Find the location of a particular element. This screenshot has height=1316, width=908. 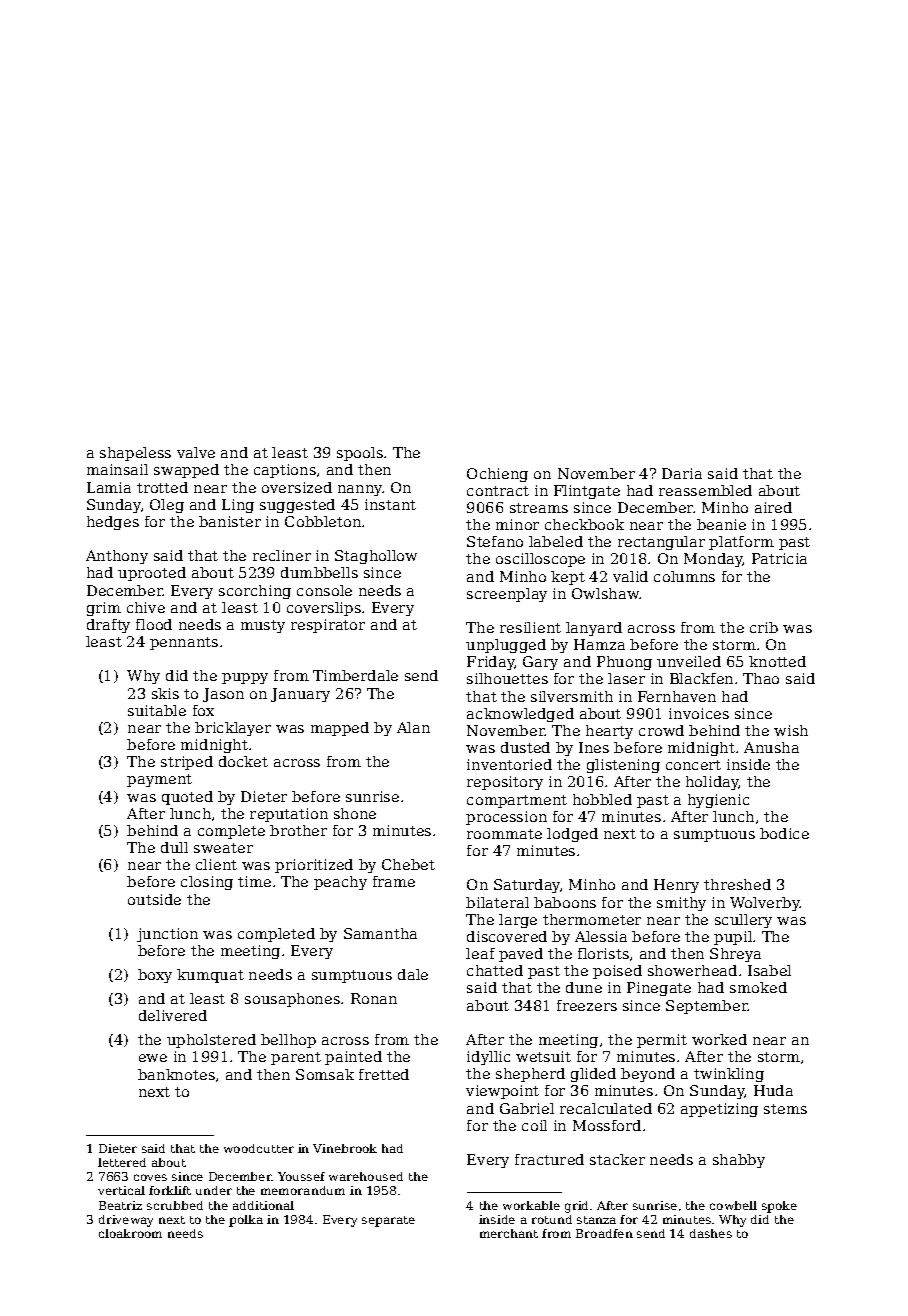

polka is located at coordinates (246, 1221).
